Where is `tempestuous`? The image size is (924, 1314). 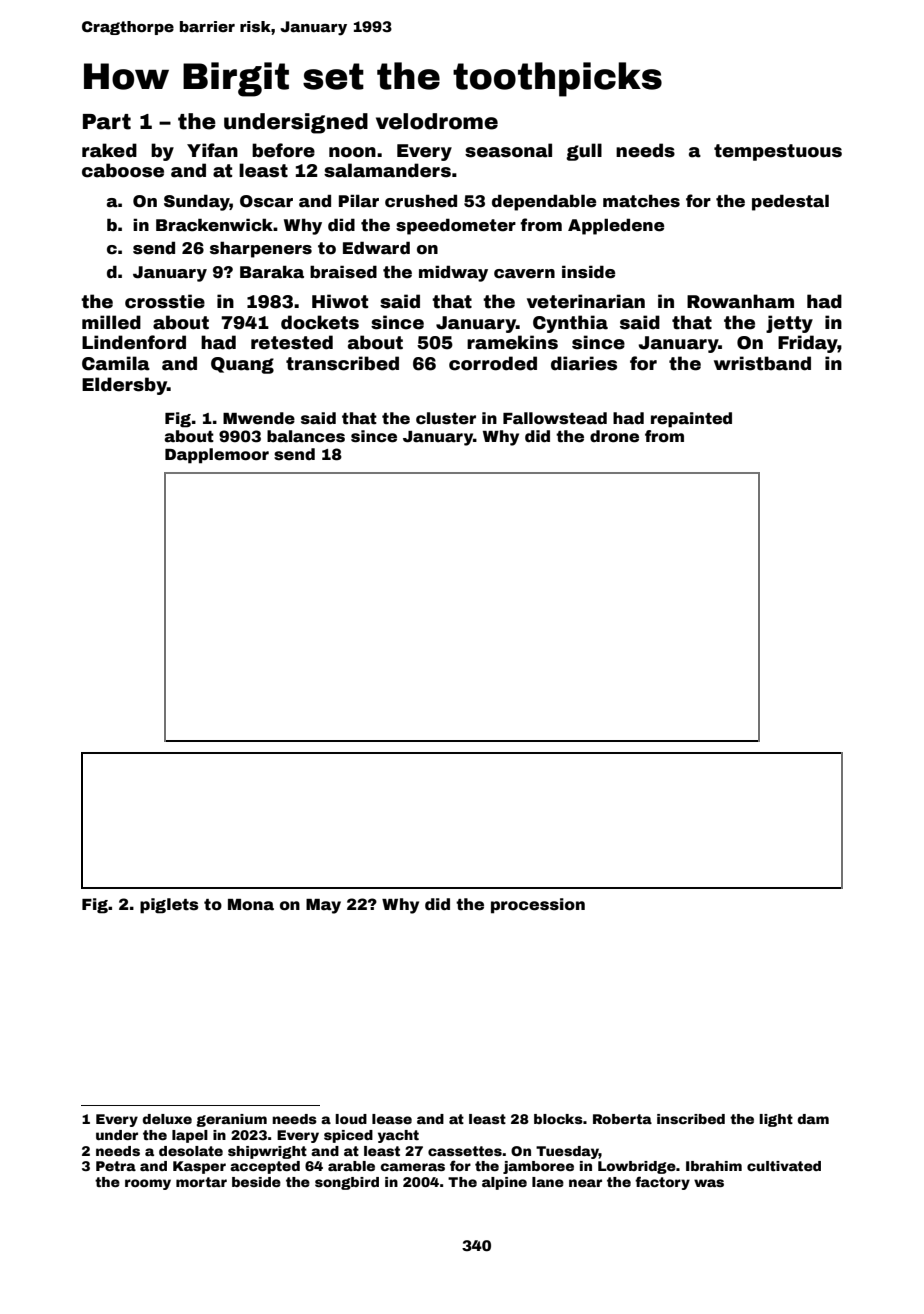 tempestuous is located at coordinates (778, 152).
